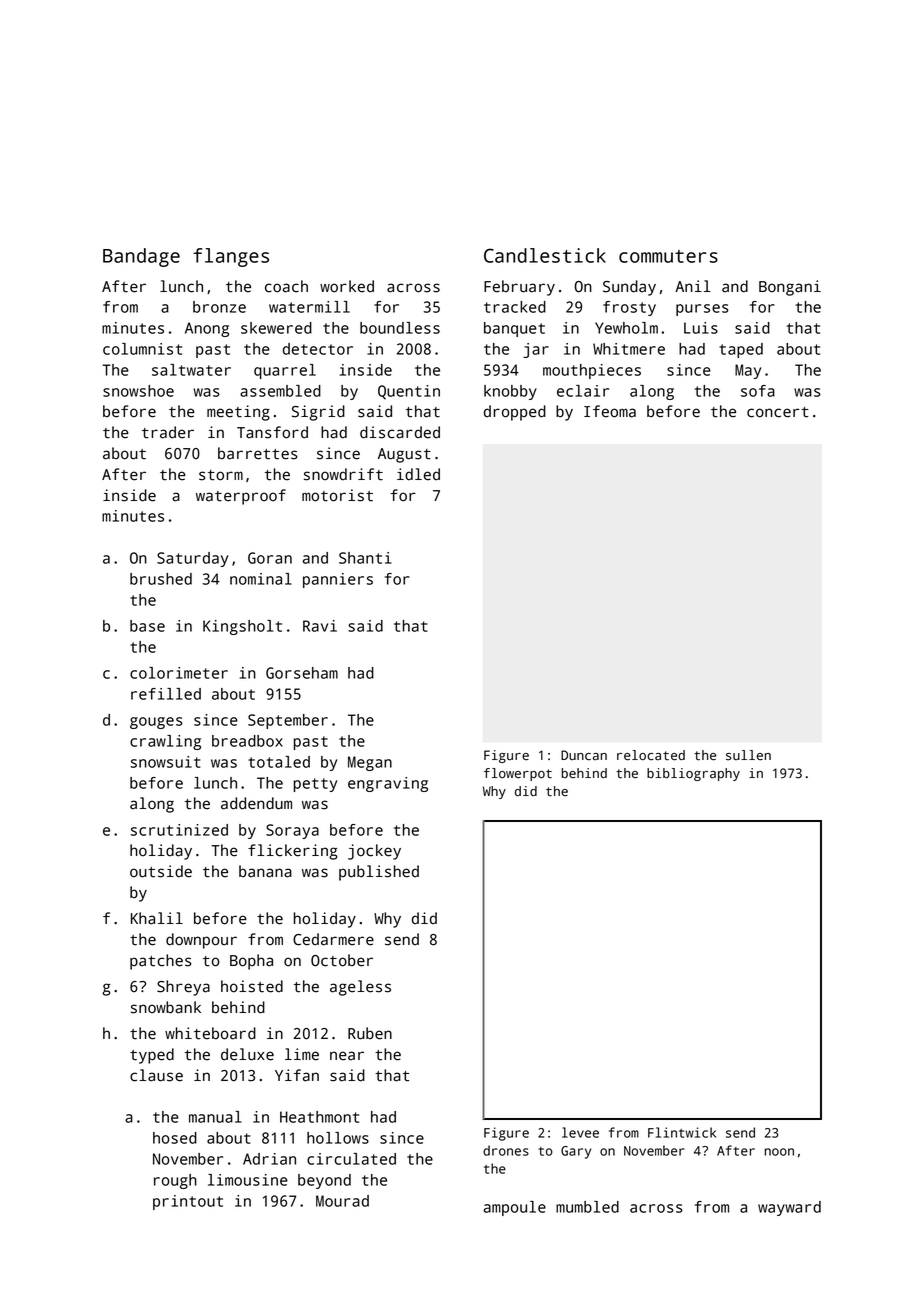 The width and height of the page is (924, 1308). What do you see at coordinates (231, 257) in the page?
I see `flanges` at bounding box center [231, 257].
